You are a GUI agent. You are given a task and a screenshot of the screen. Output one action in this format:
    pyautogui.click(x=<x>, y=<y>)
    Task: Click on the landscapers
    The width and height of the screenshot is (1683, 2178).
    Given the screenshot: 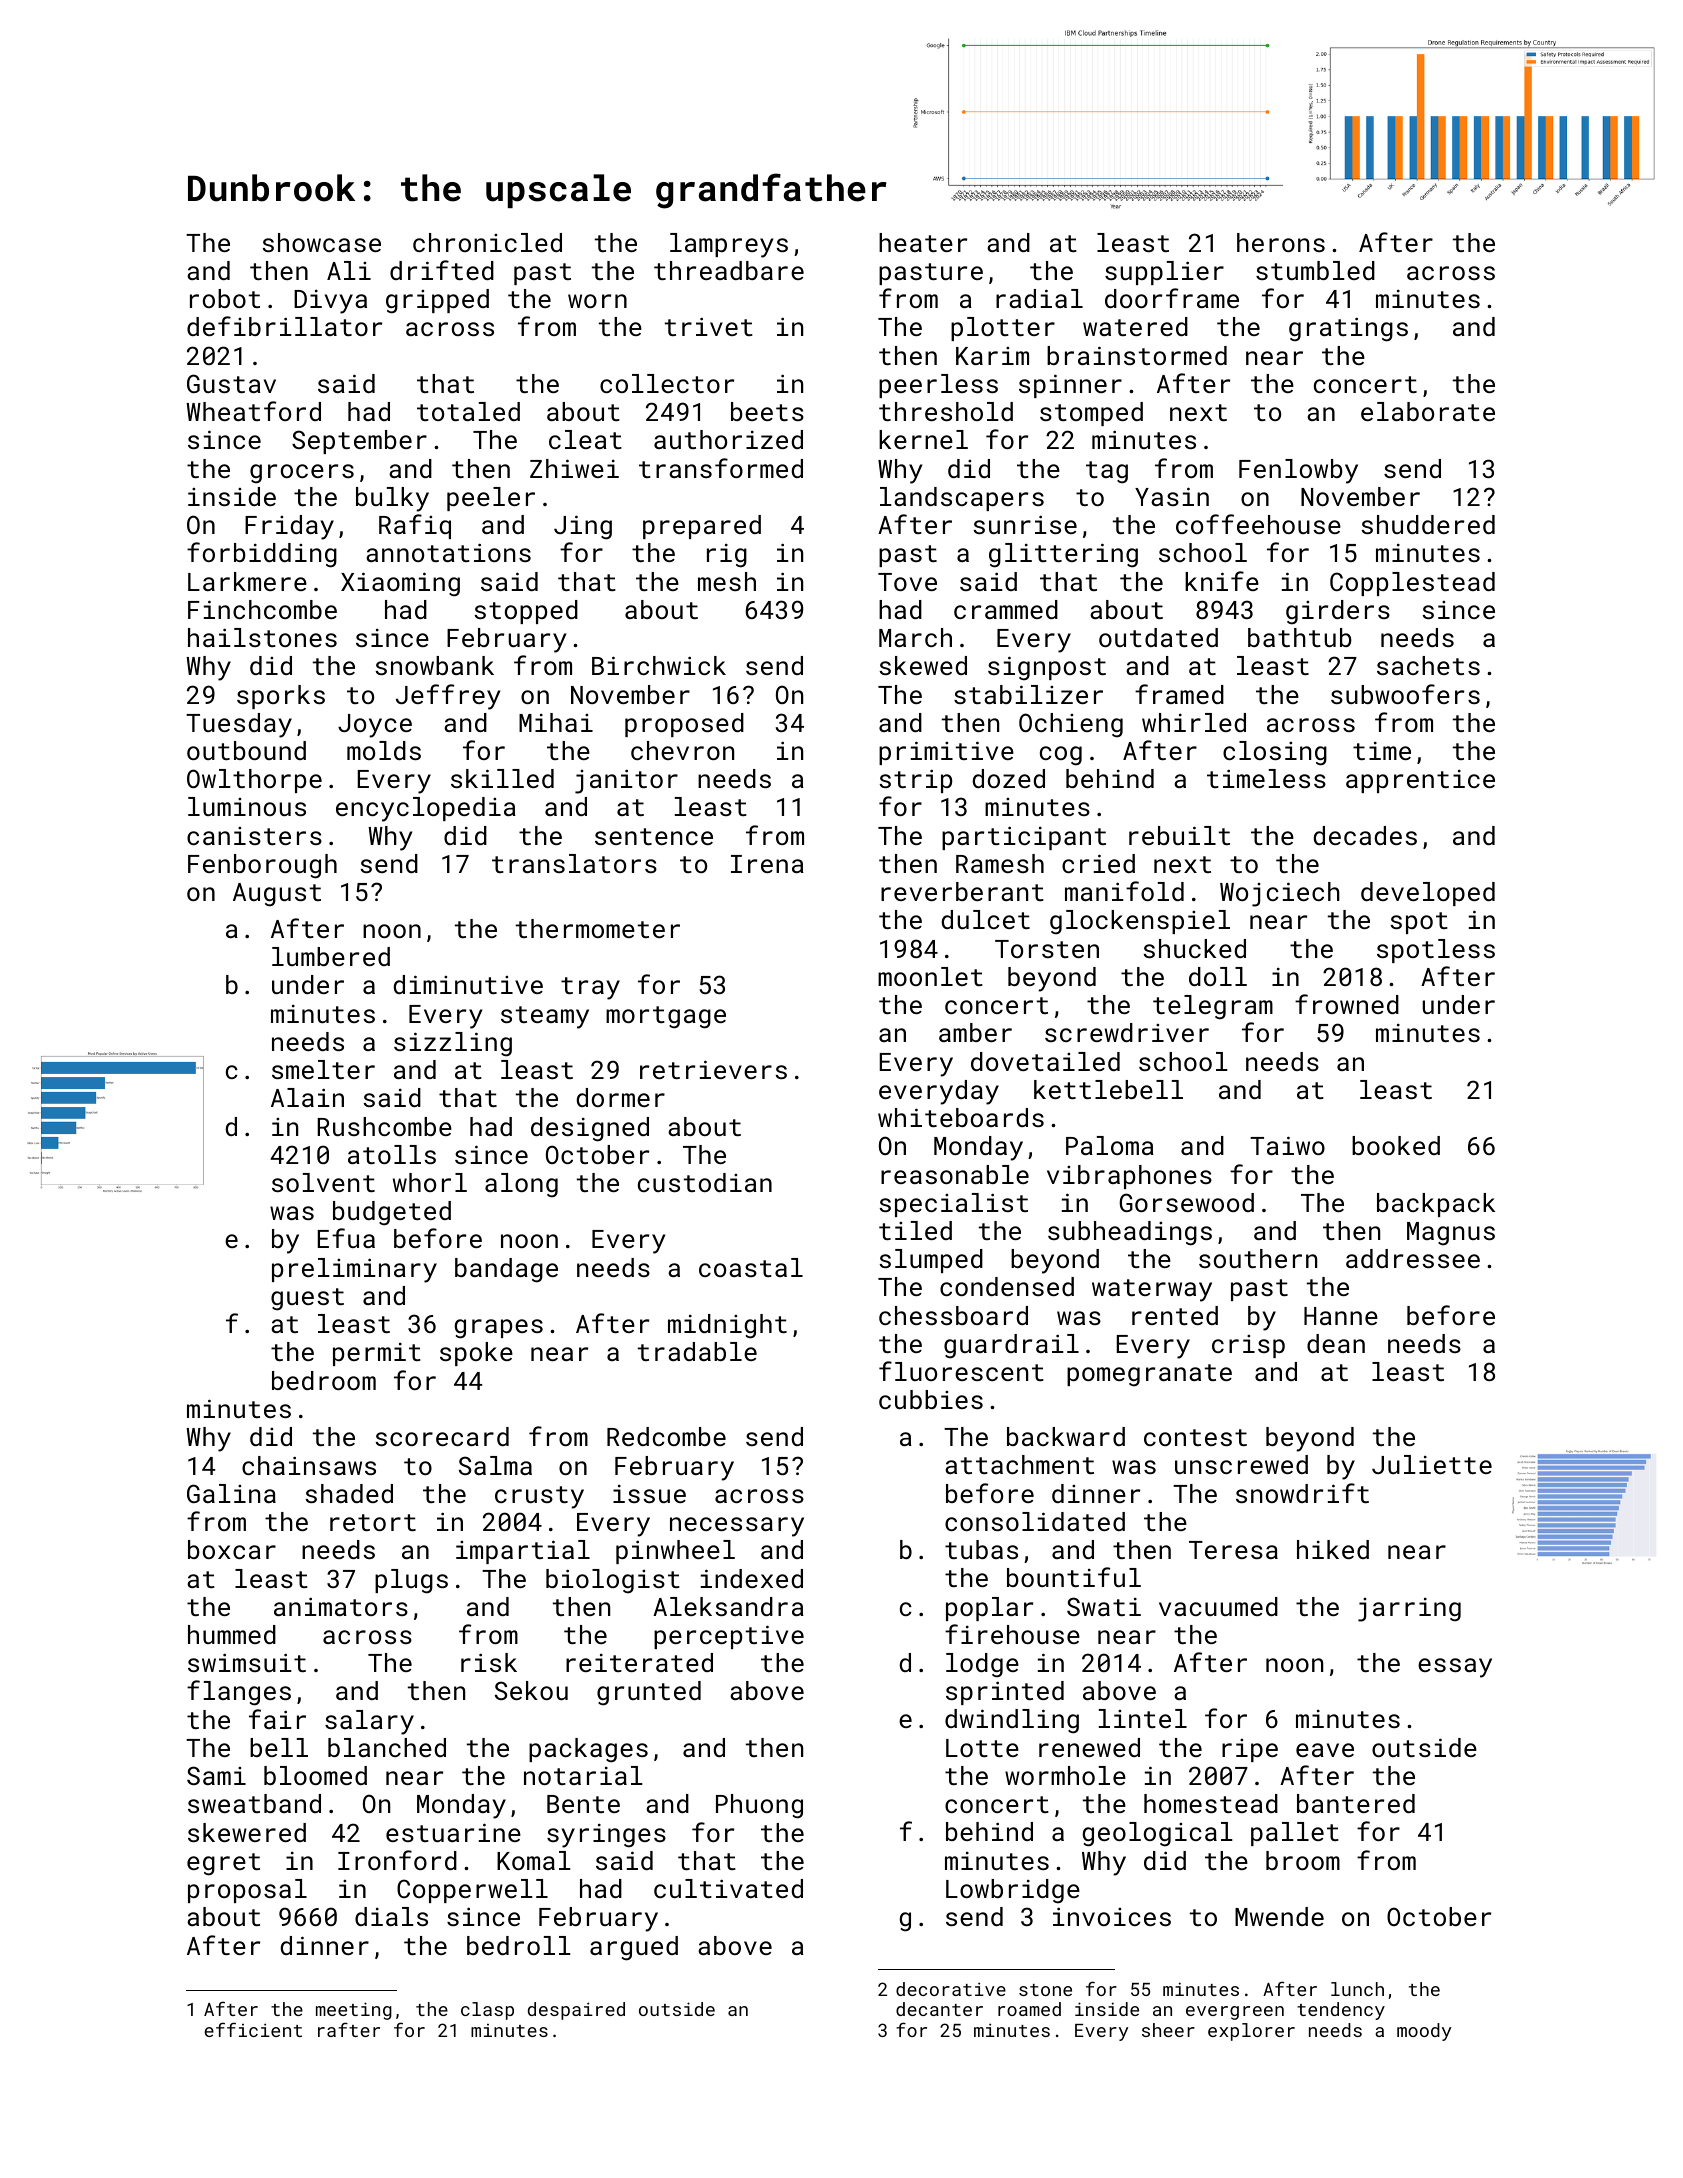 What is the action you would take?
    pyautogui.click(x=962, y=499)
